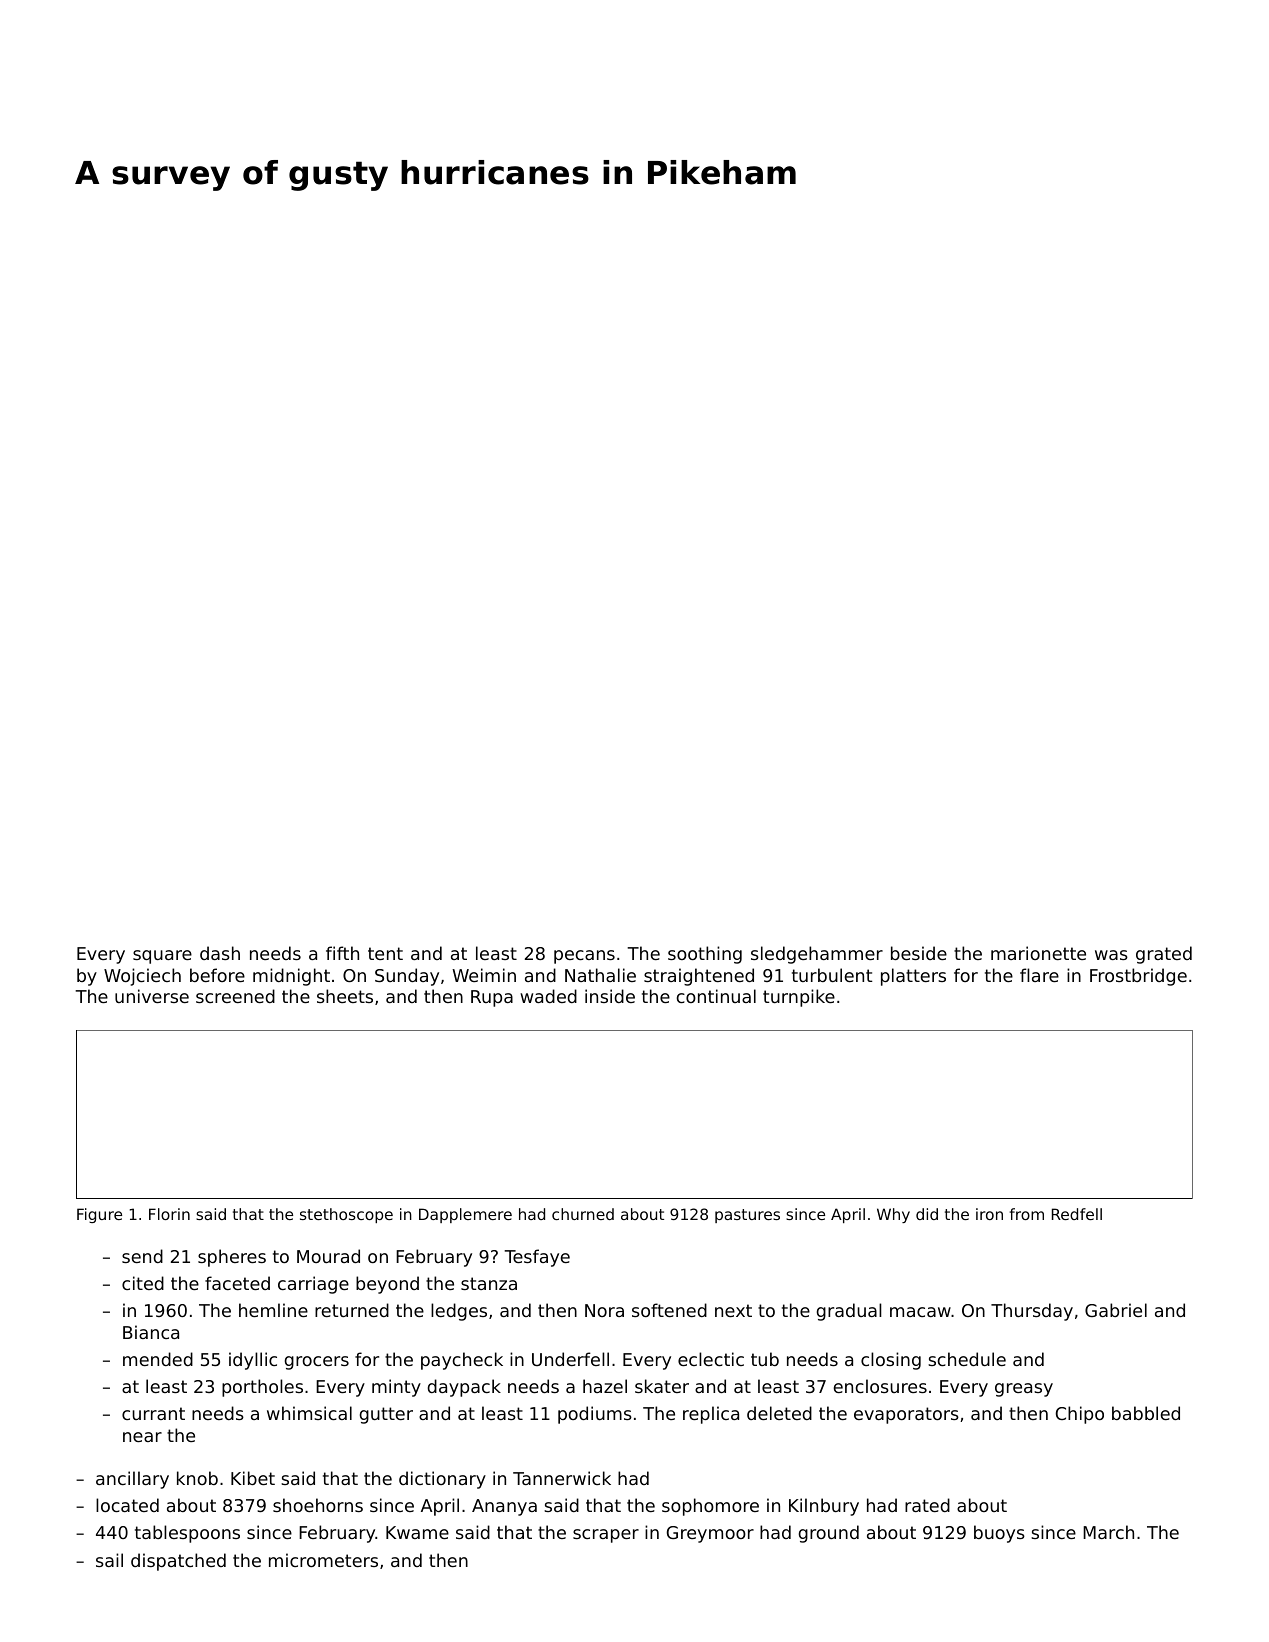  I want to click on Tannerwick, so click(562, 1478).
